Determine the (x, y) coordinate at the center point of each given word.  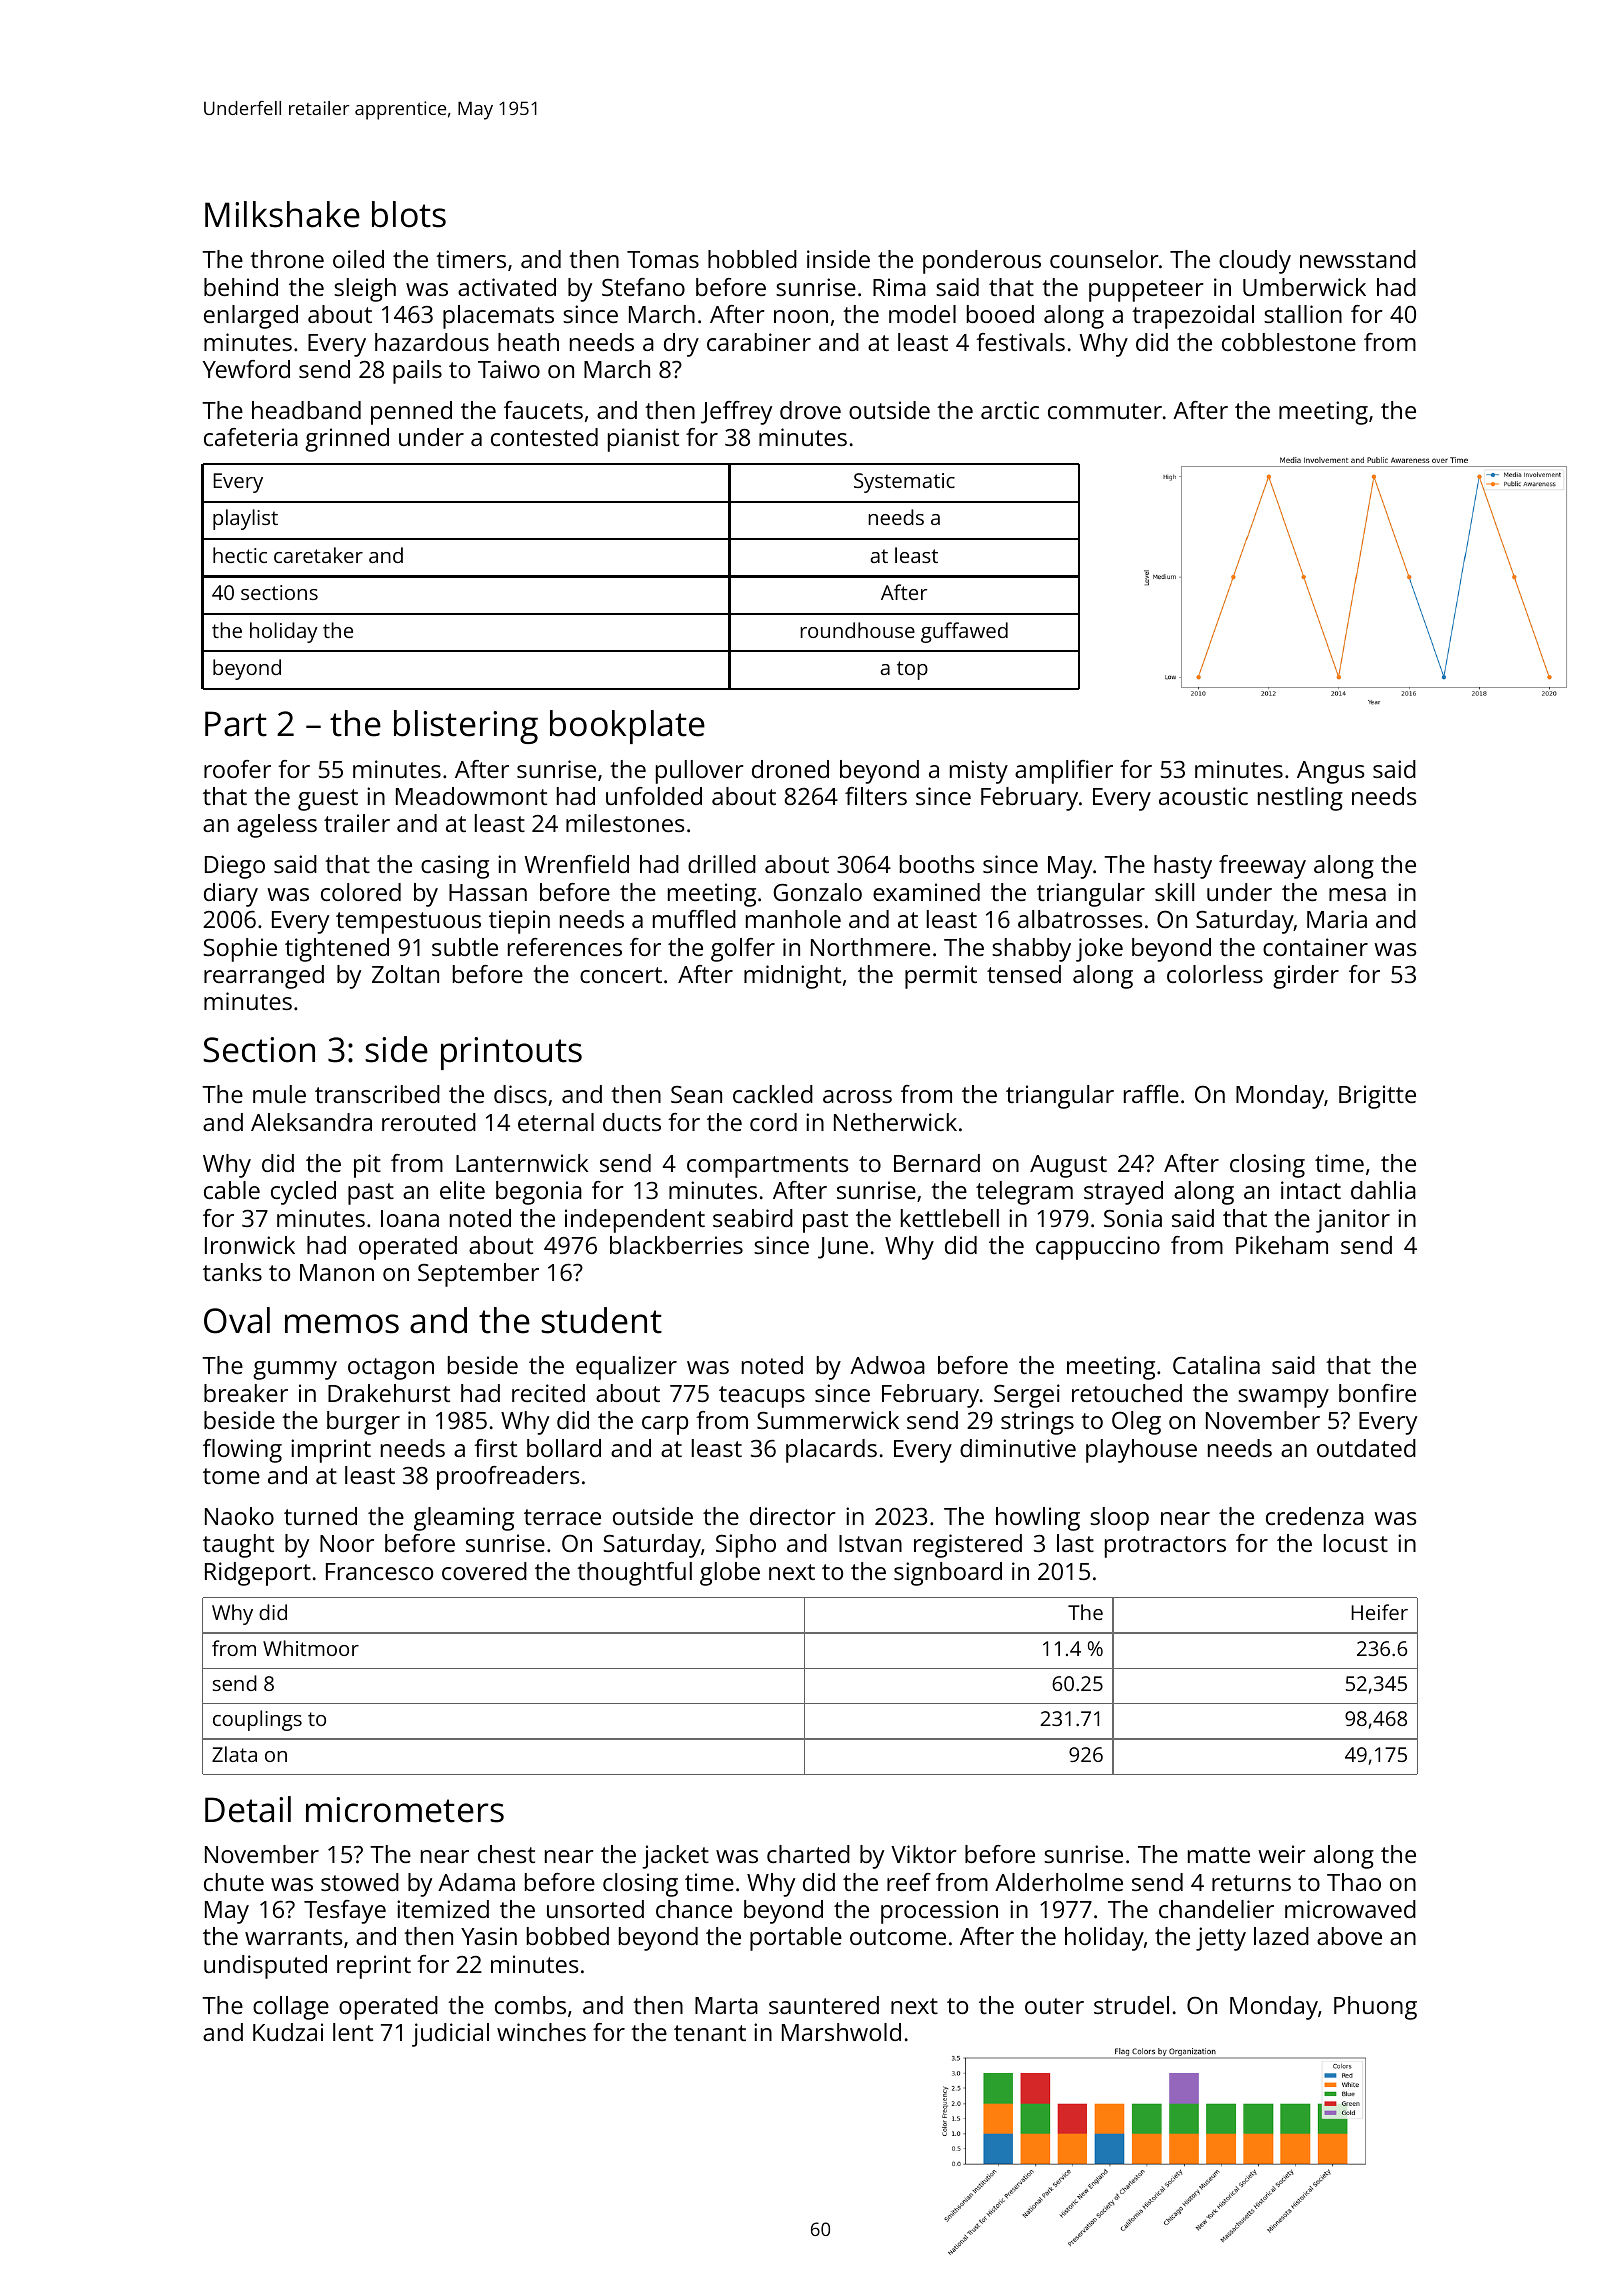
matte (1219, 1855)
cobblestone (1289, 342)
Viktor (924, 1854)
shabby (1031, 950)
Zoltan (405, 974)
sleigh (365, 290)
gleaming (464, 1519)
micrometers (405, 1810)
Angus (1331, 772)
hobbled (752, 259)
